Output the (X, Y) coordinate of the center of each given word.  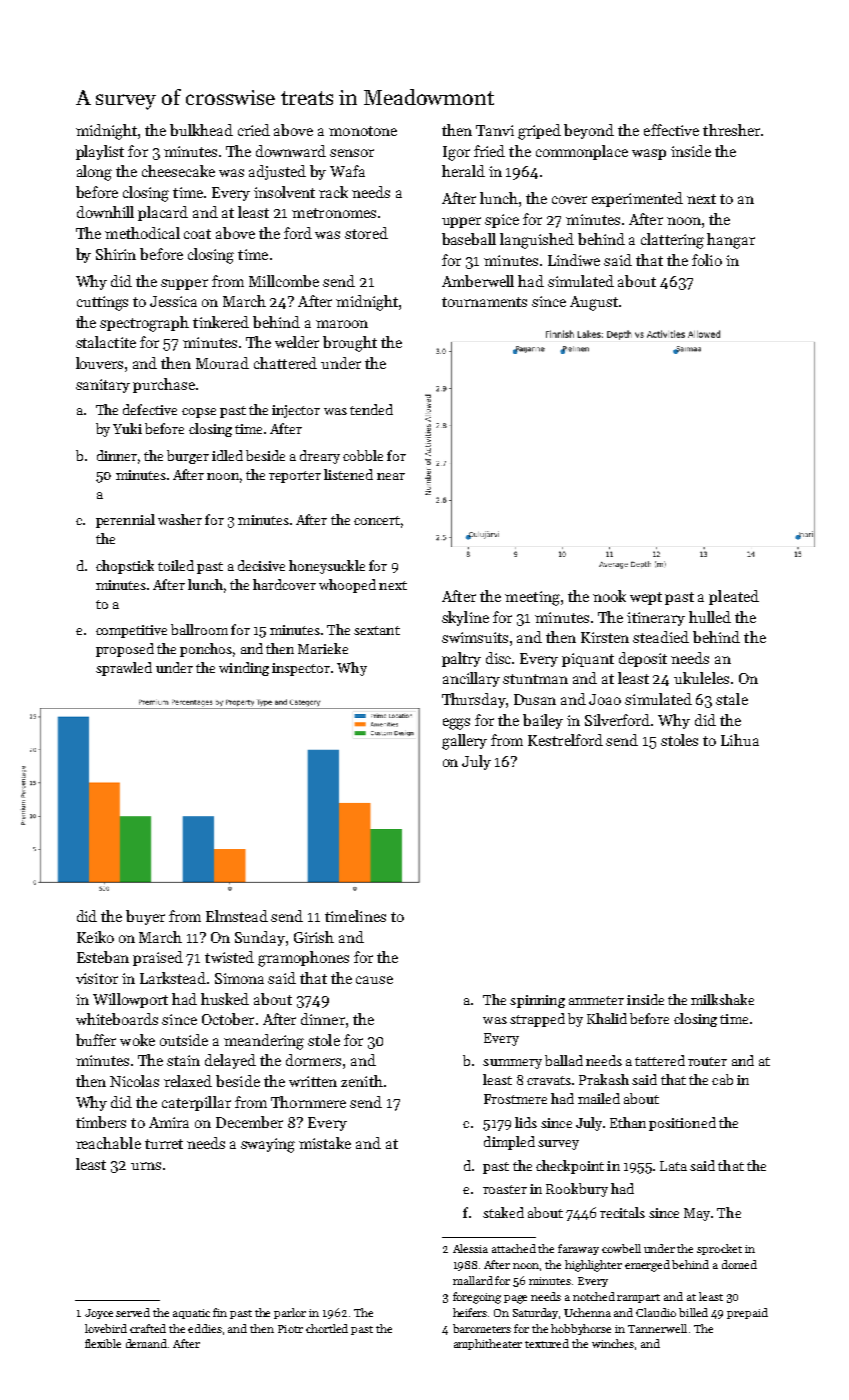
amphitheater (488, 1344)
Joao (605, 699)
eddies (205, 1328)
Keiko (95, 937)
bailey (543, 721)
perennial (125, 521)
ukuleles (701, 678)
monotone (363, 131)
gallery (464, 742)
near (391, 476)
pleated (734, 597)
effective (671, 130)
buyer (145, 917)
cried (254, 130)
